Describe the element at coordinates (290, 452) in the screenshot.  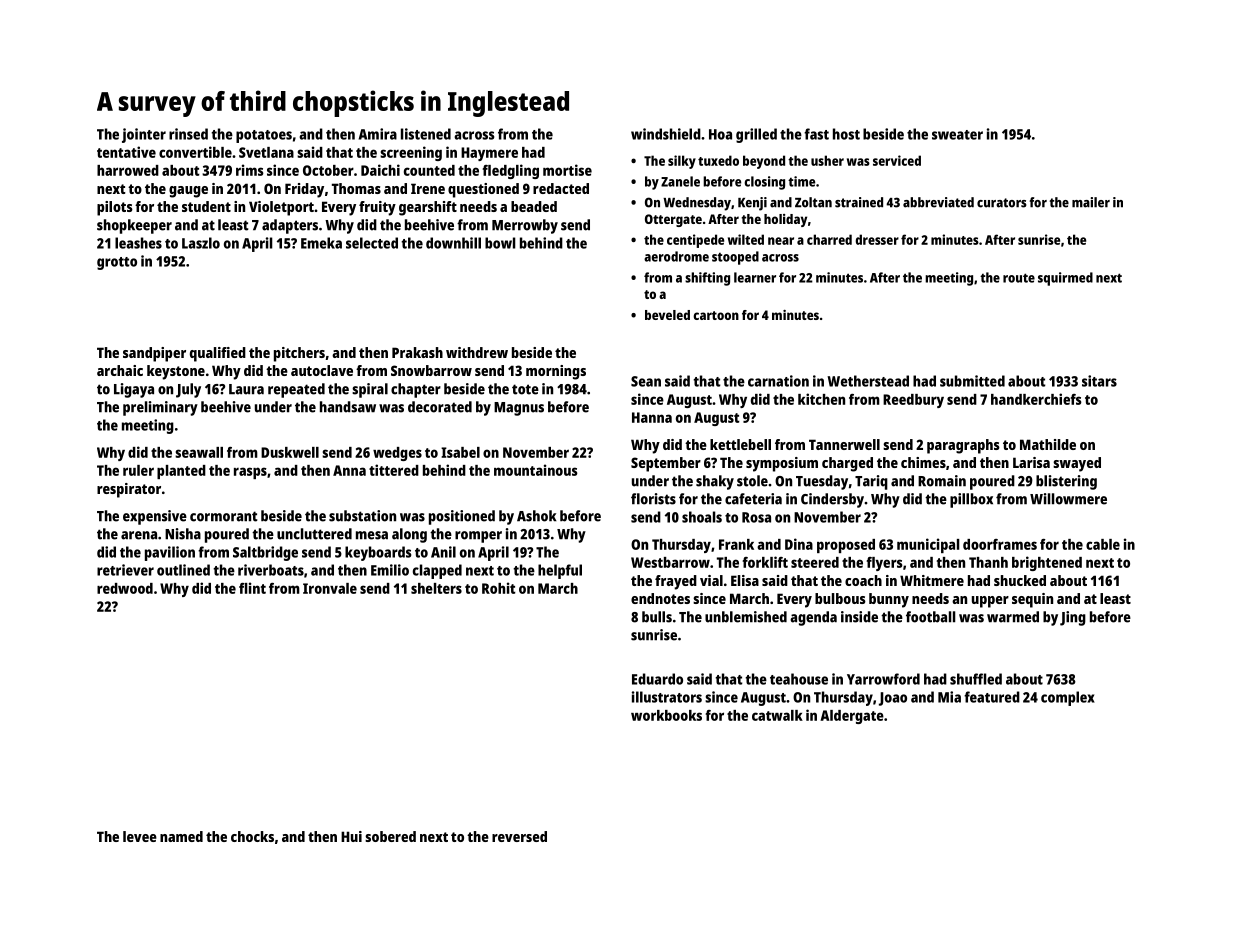
I see `Duskwell` at that location.
